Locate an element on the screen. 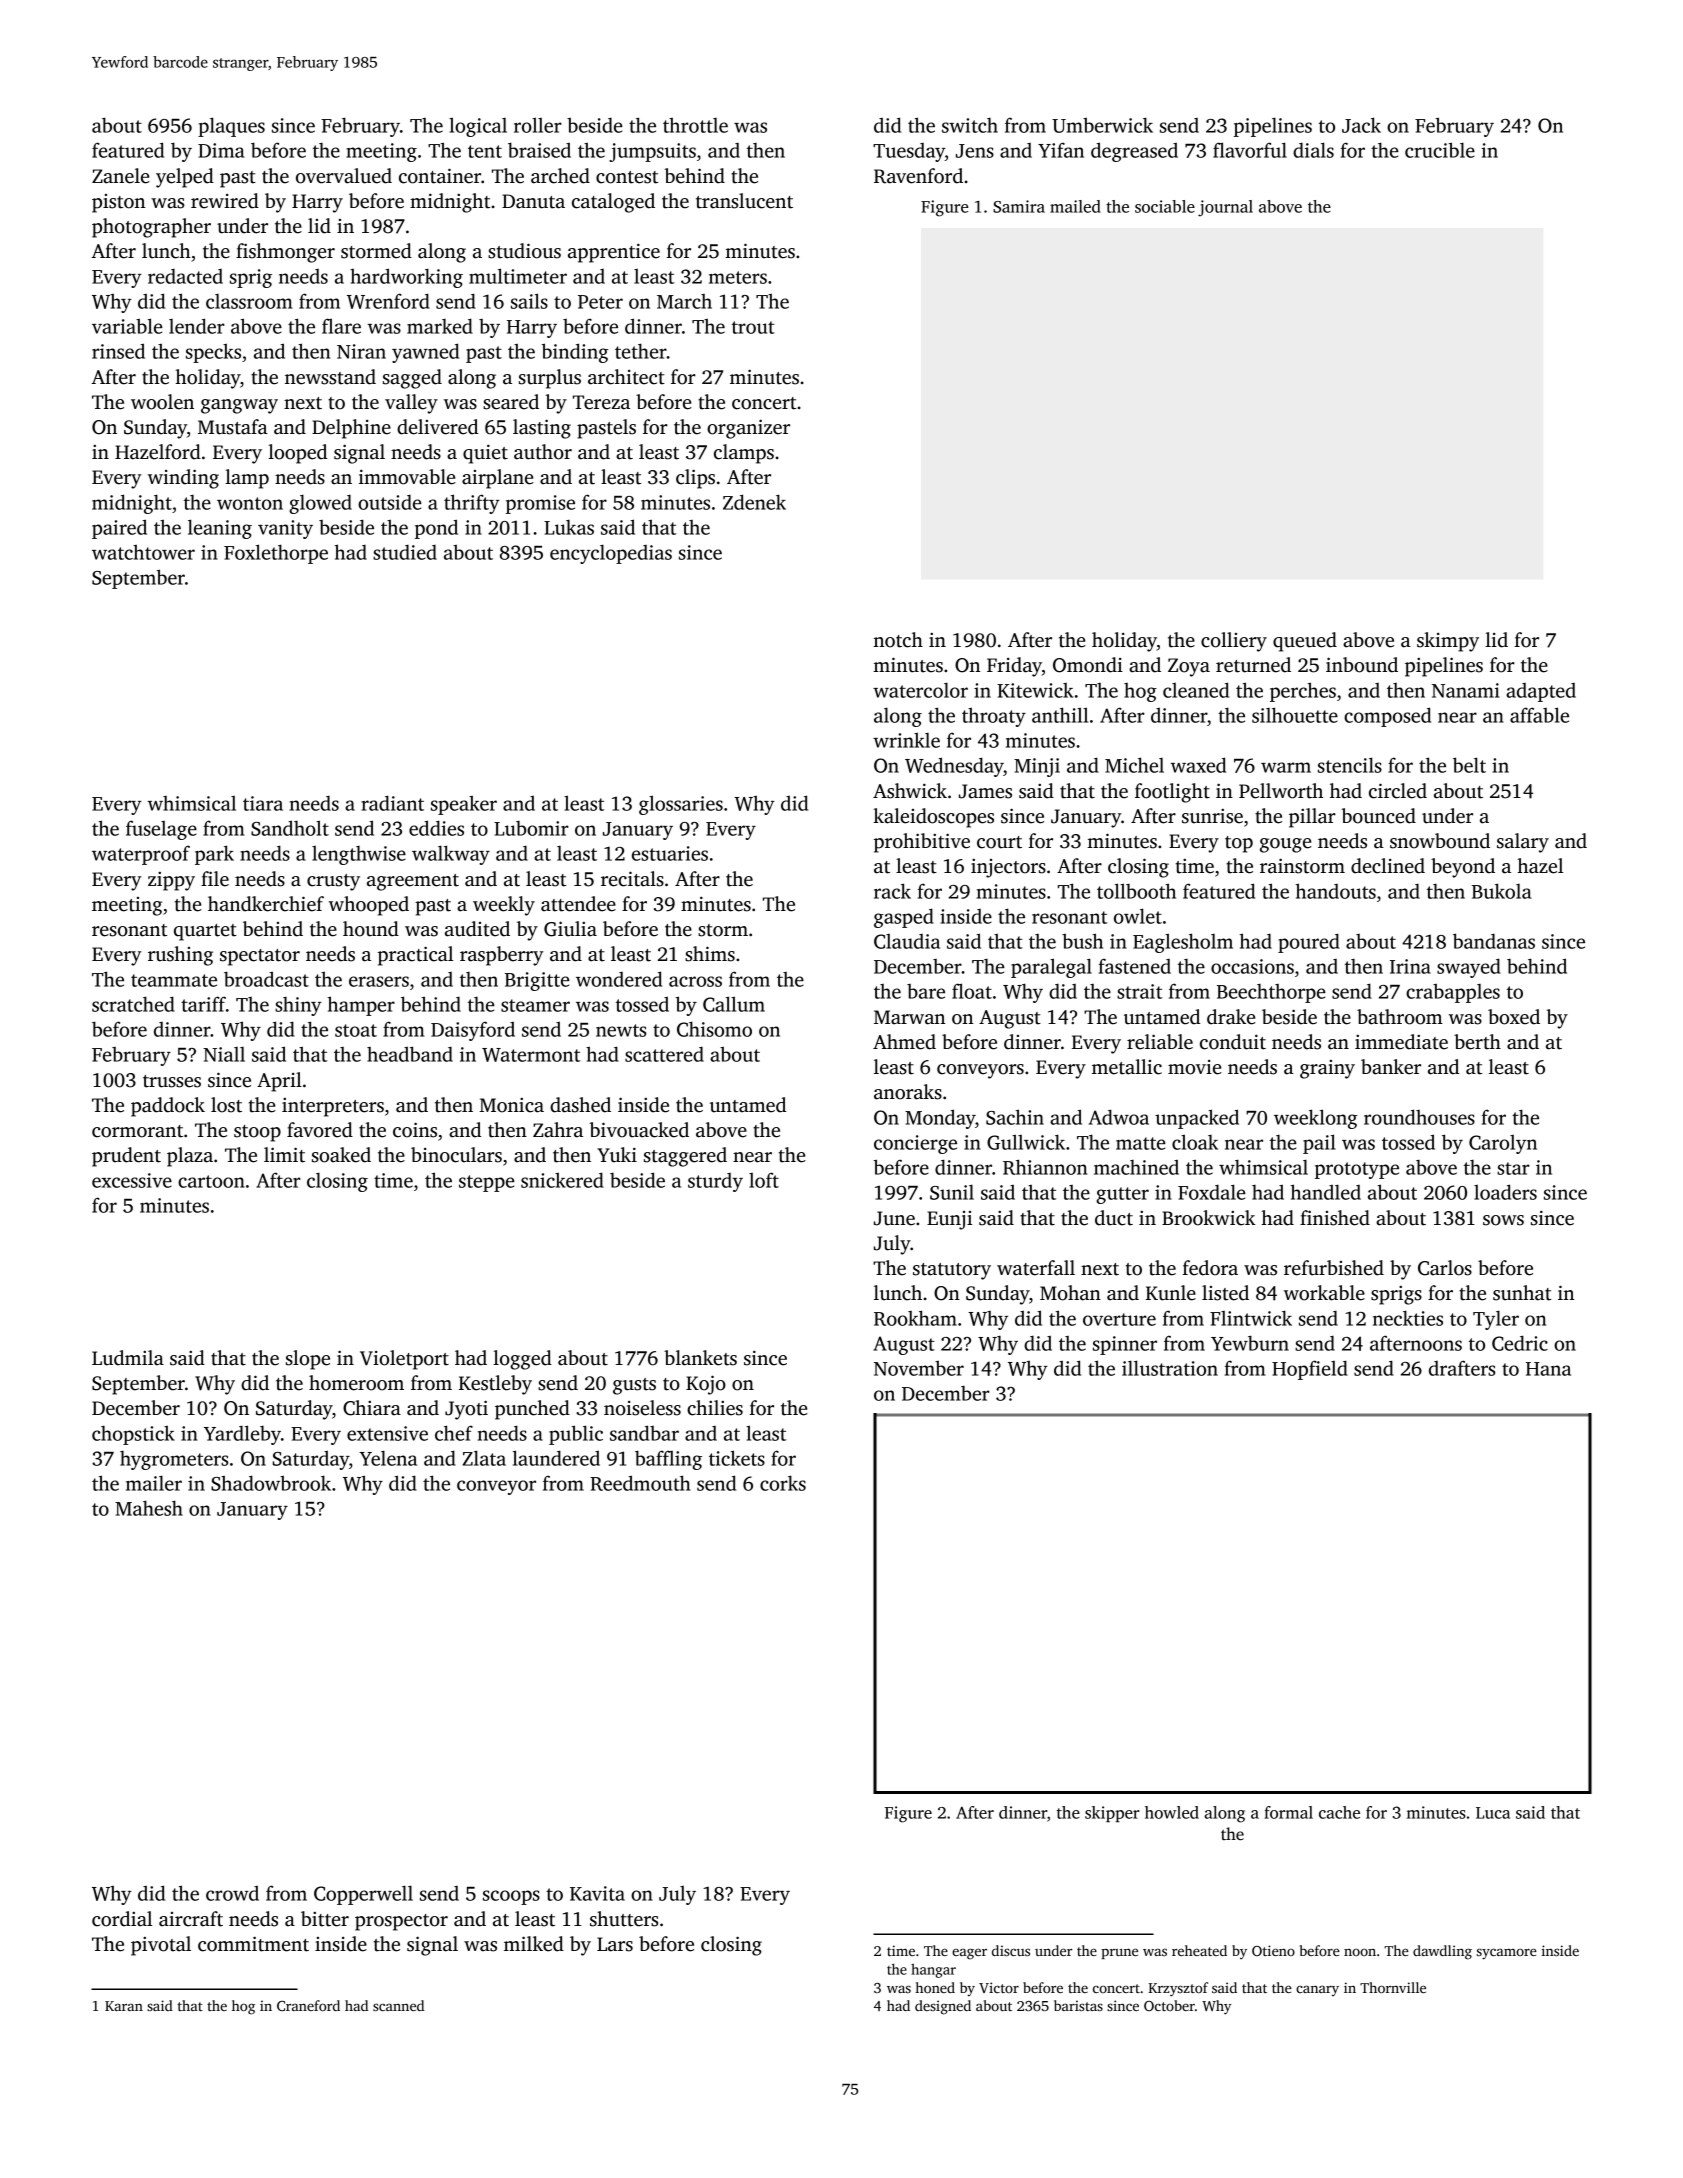  Nanami is located at coordinates (1466, 690).
